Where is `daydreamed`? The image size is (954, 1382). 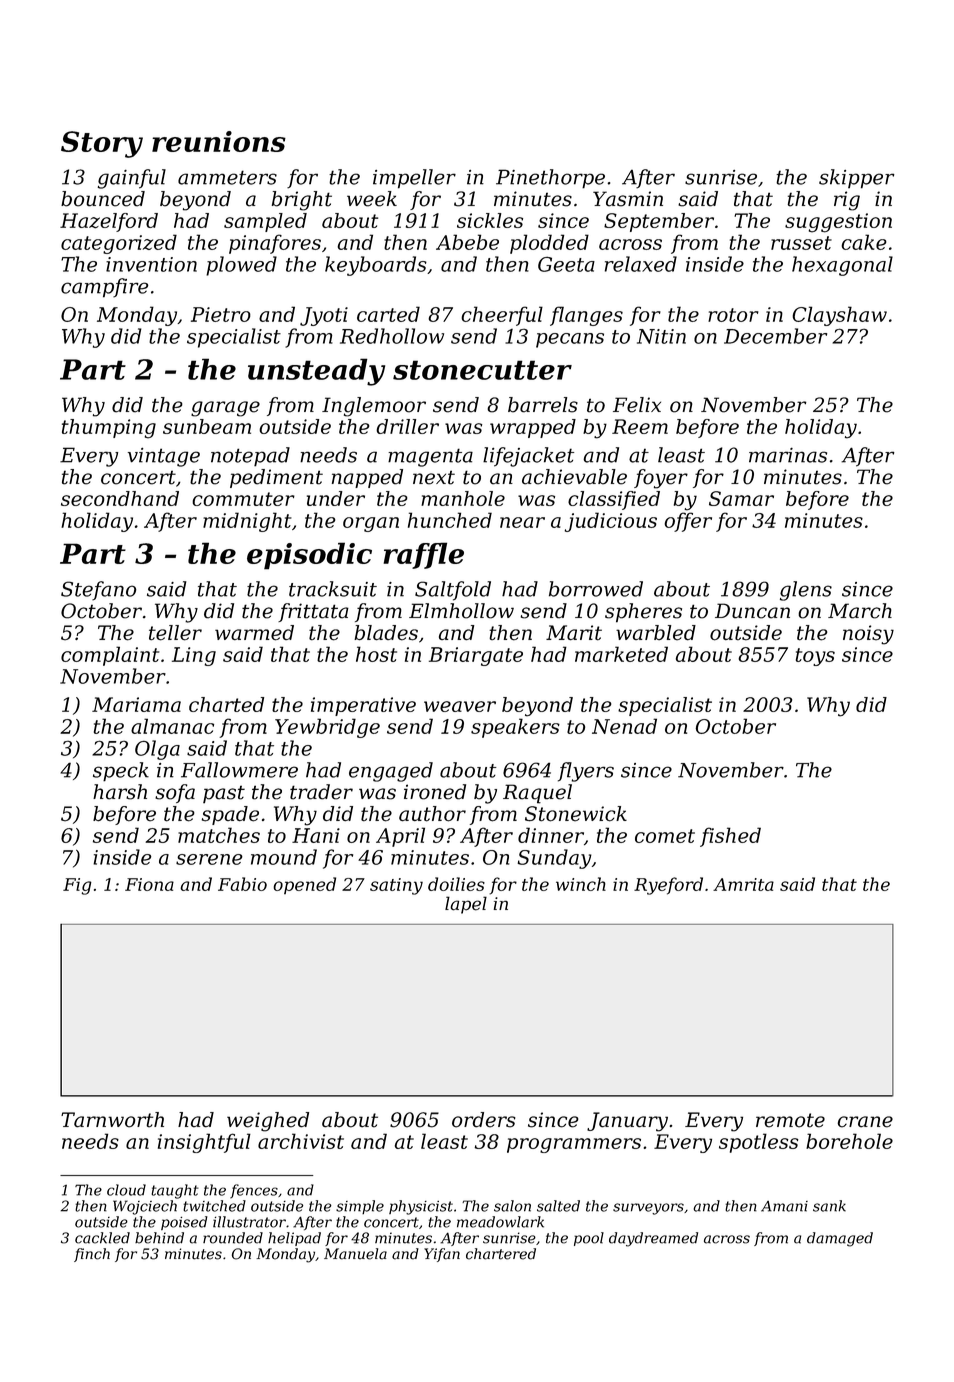
daydreamed is located at coordinates (653, 1239).
